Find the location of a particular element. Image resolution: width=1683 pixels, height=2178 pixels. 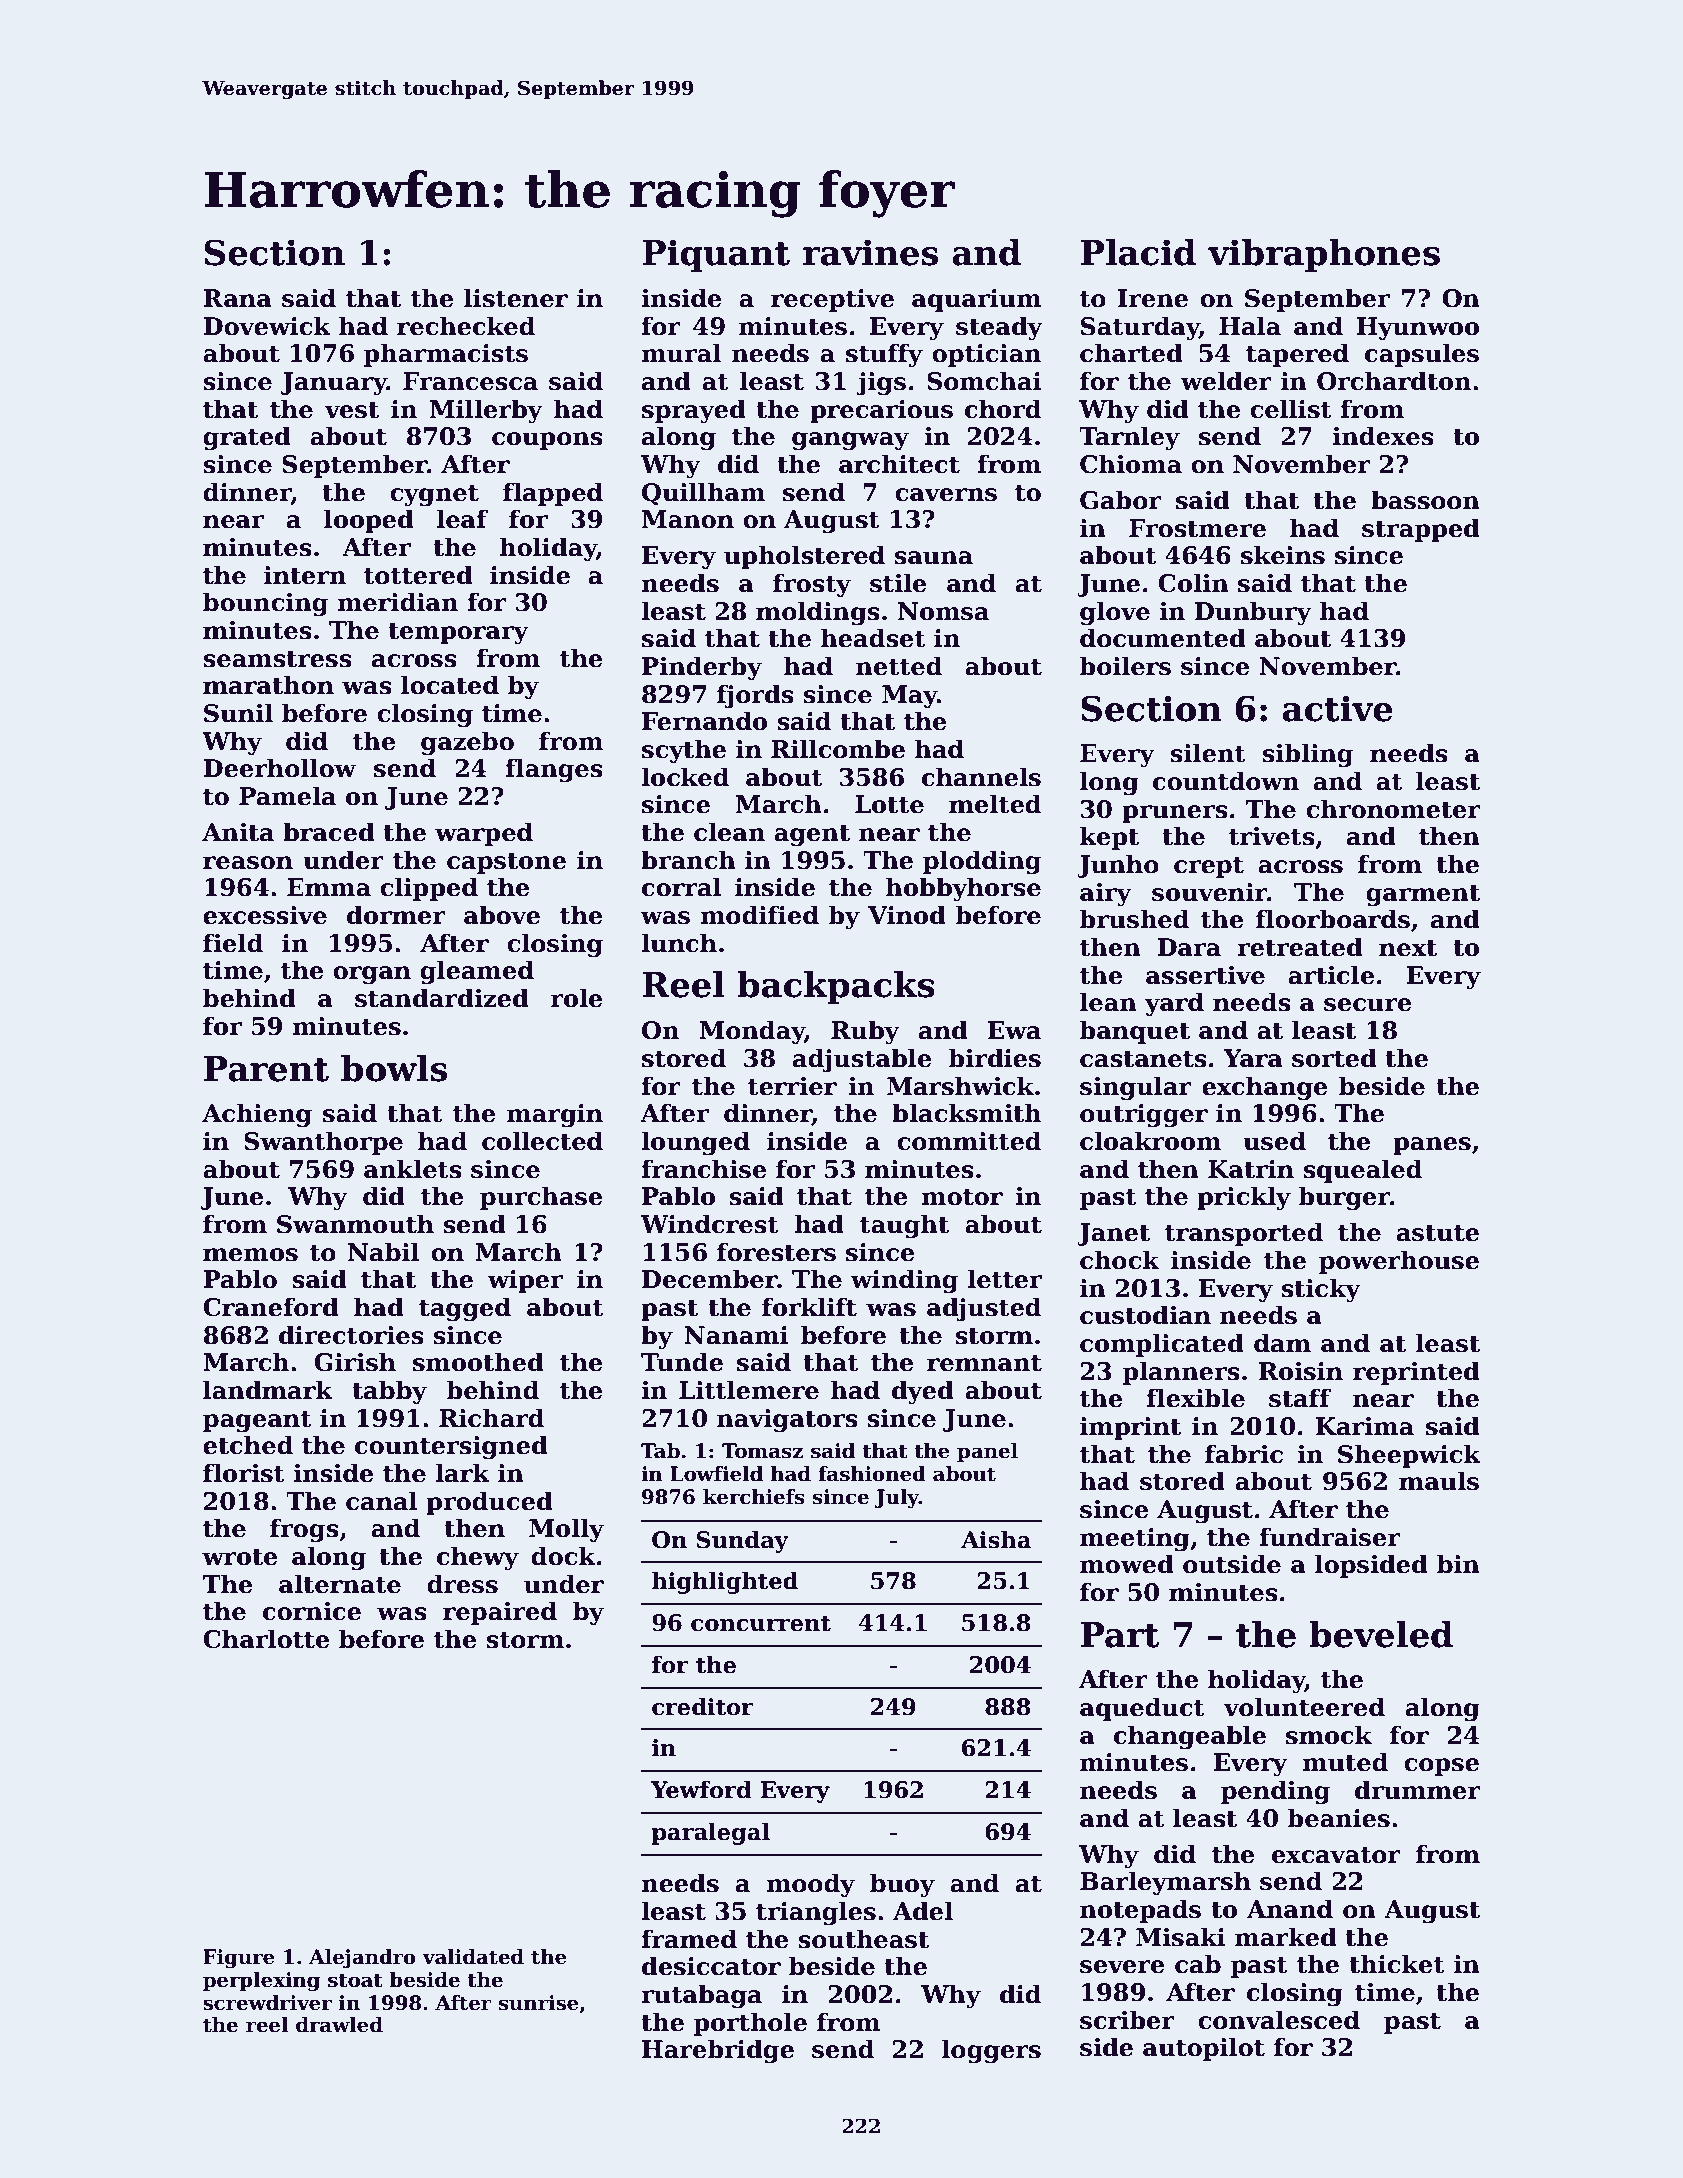

listener is located at coordinates (516, 298).
